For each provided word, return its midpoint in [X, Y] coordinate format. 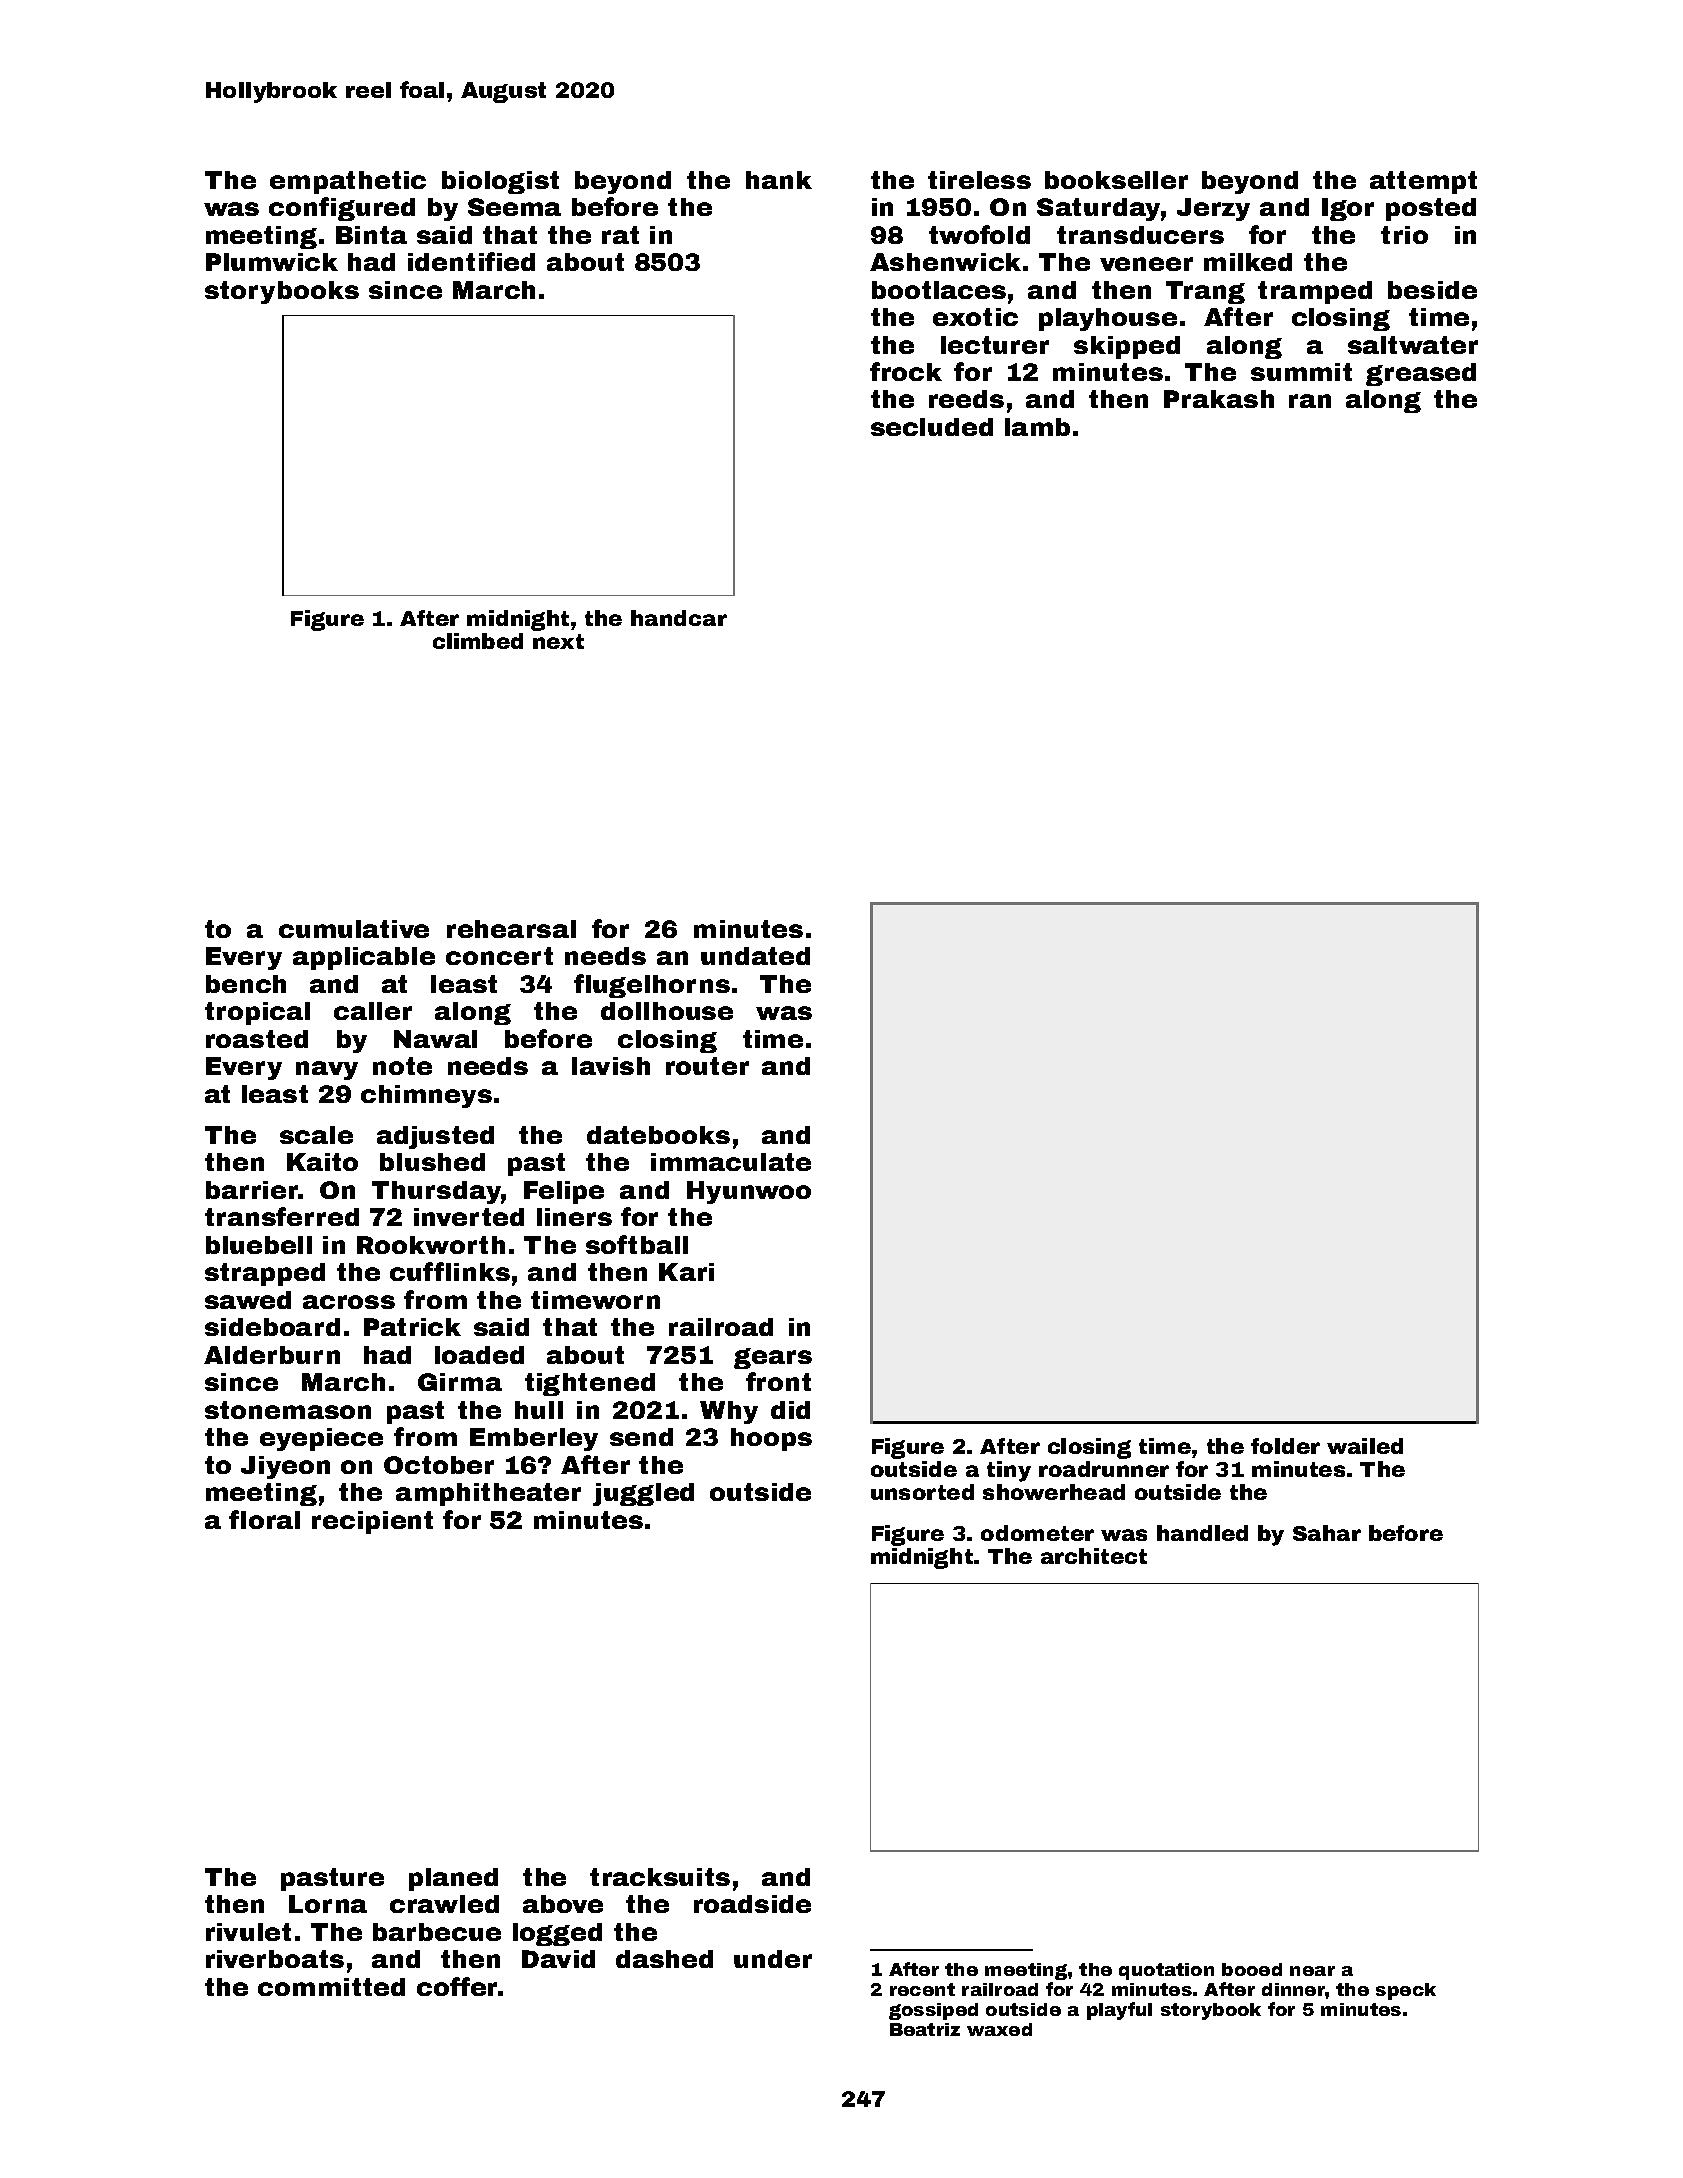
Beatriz [925, 2029]
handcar [679, 618]
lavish [611, 1066]
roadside [752, 1904]
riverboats [275, 1959]
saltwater [1413, 345]
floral [264, 1519]
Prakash [1219, 399]
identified [471, 261]
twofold [979, 234]
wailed [1365, 1446]
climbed [478, 641]
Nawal [435, 1039]
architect [1094, 1556]
